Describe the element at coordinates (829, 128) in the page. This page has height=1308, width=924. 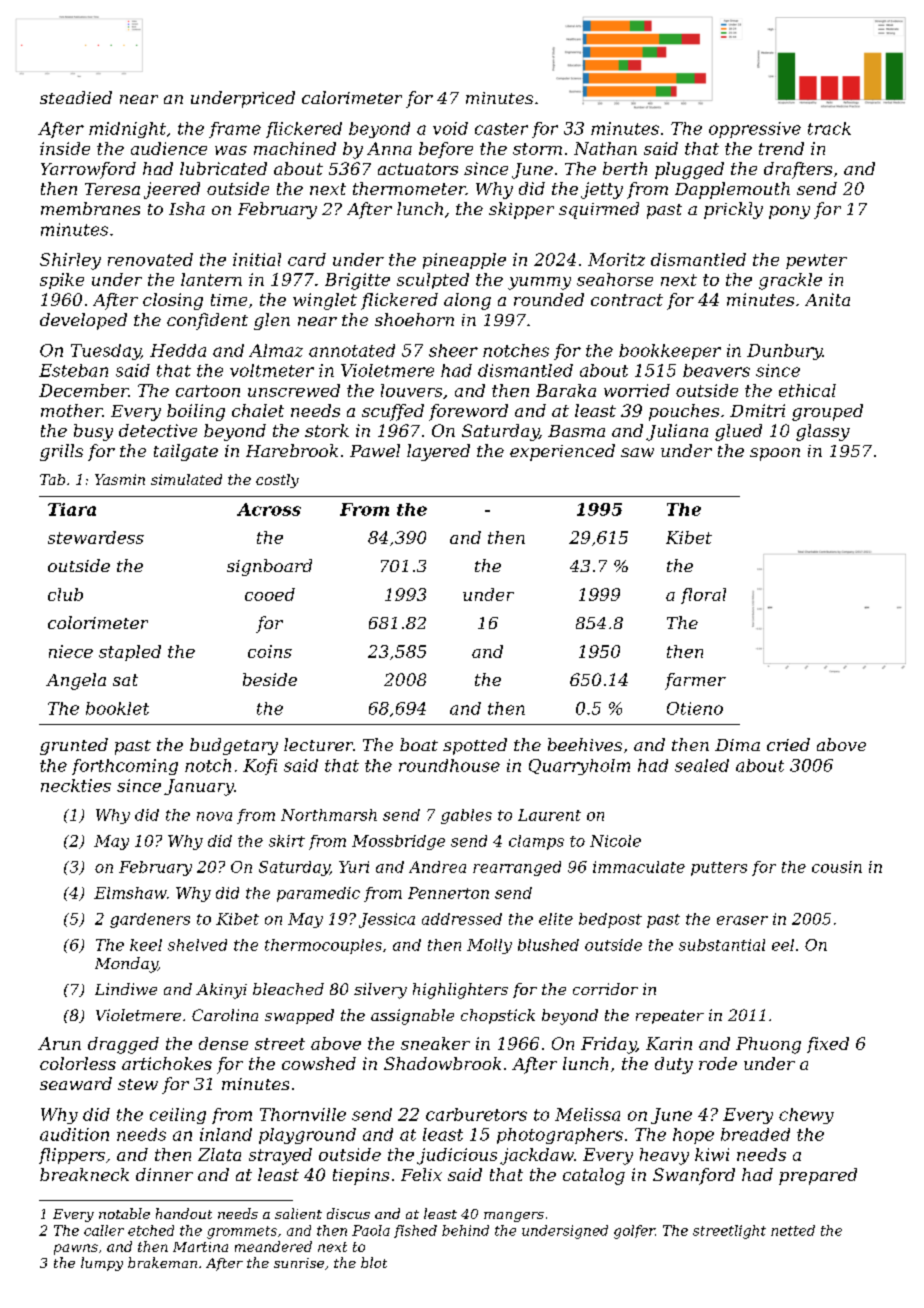
I see `track` at that location.
